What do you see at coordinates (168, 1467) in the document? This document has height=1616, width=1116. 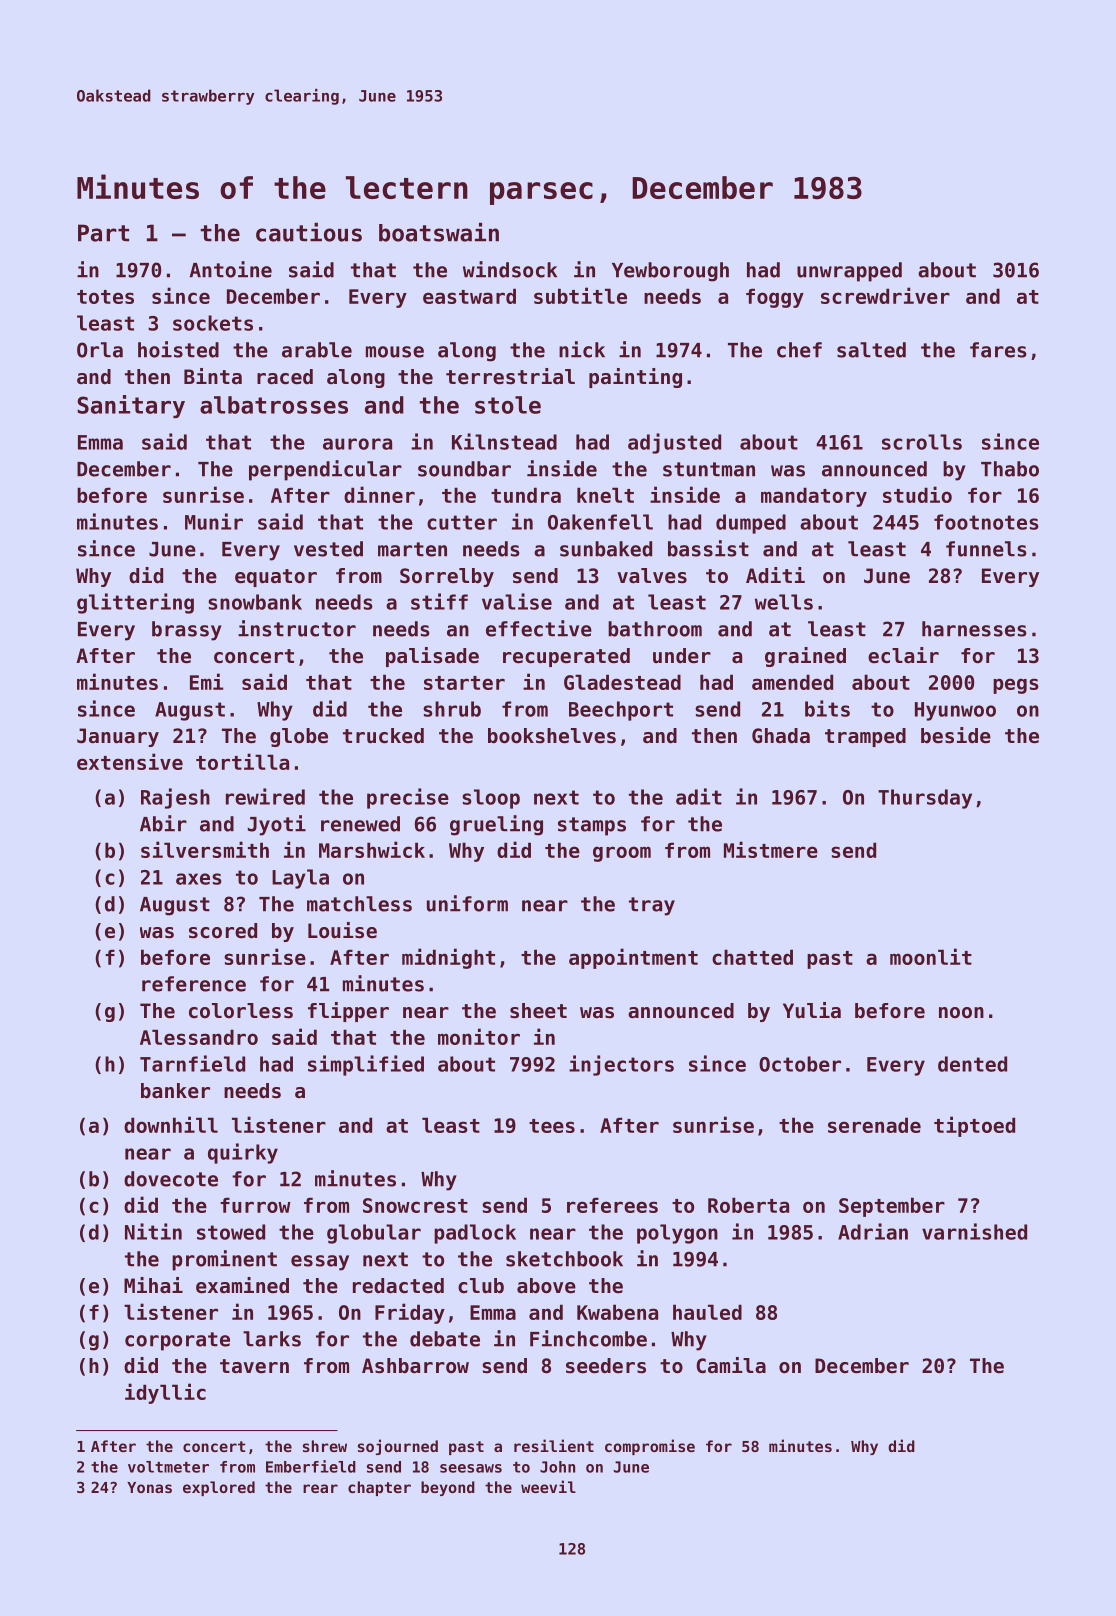 I see `voltmeter` at bounding box center [168, 1467].
